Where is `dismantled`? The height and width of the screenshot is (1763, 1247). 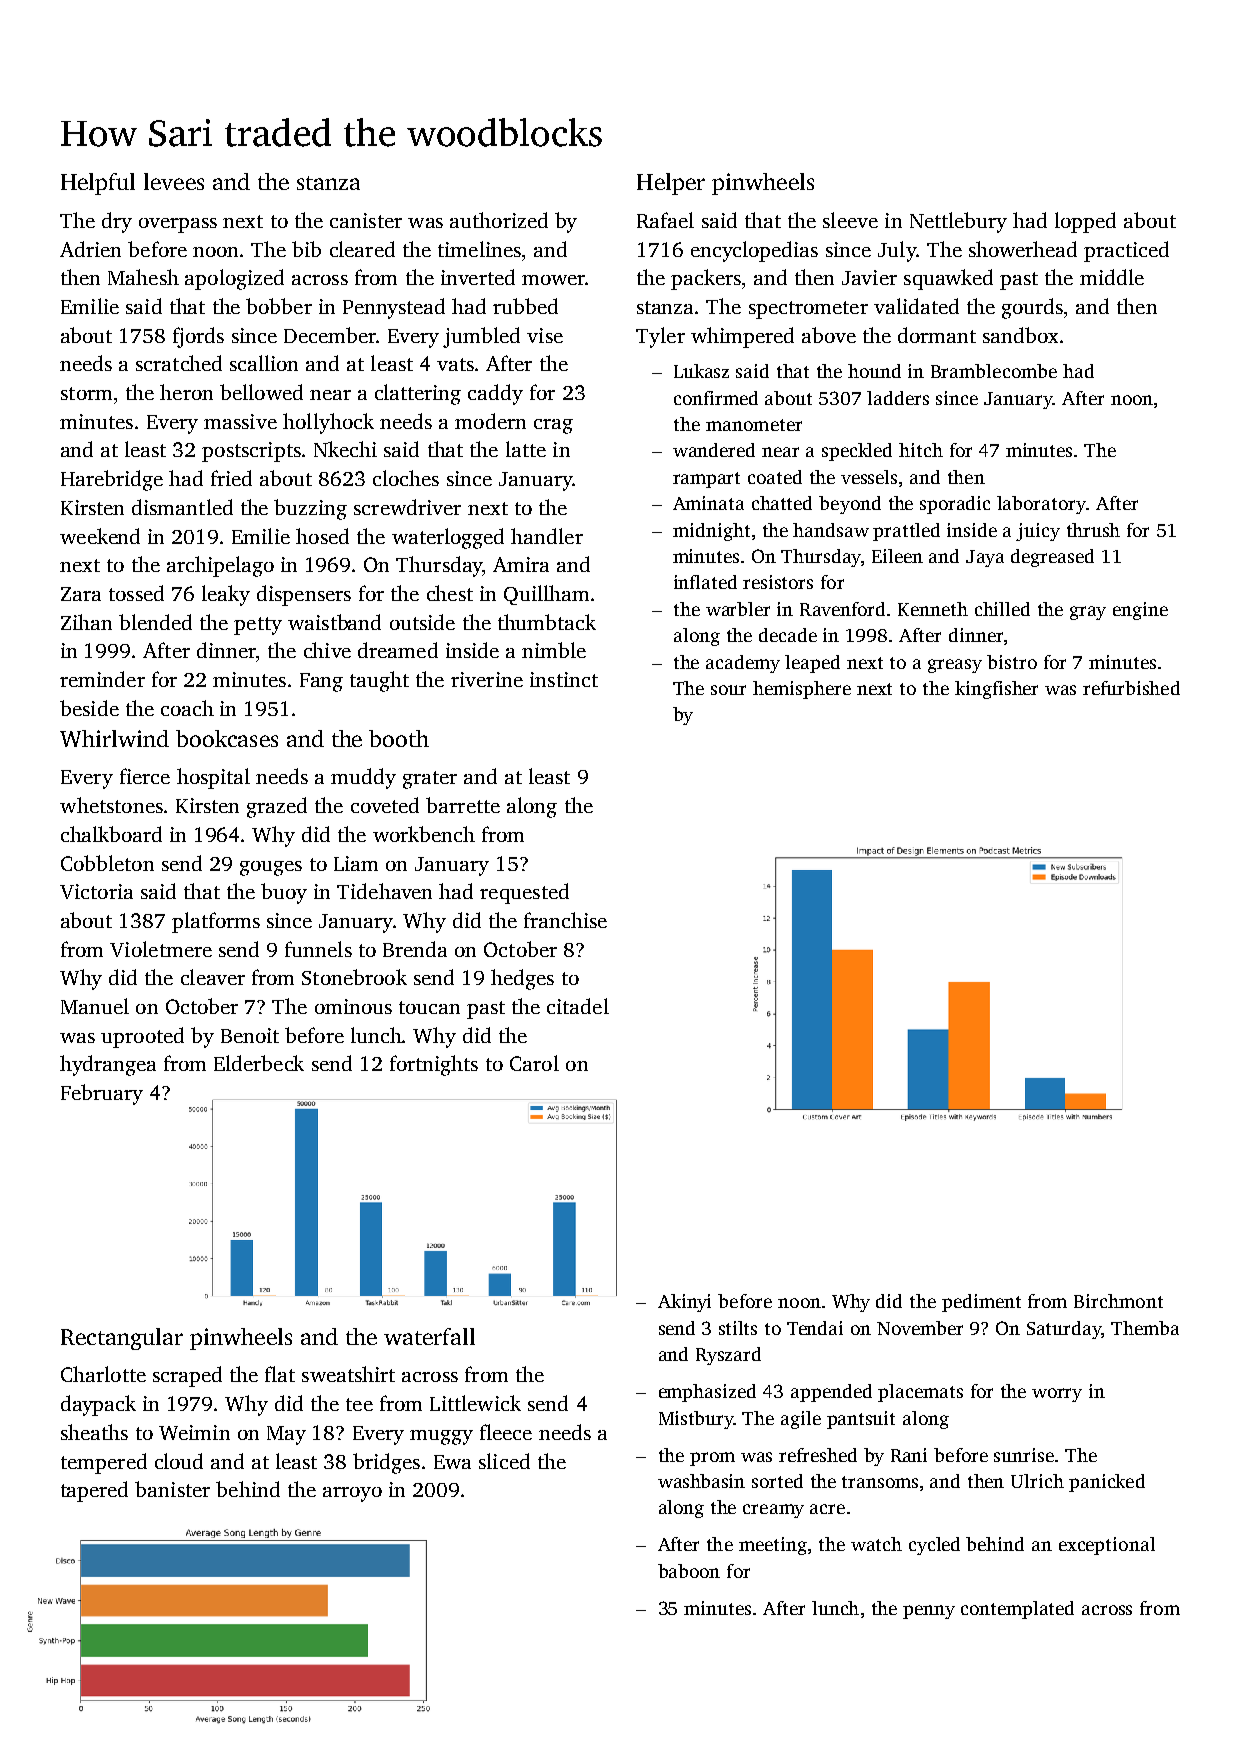 dismantled is located at coordinates (182, 507).
